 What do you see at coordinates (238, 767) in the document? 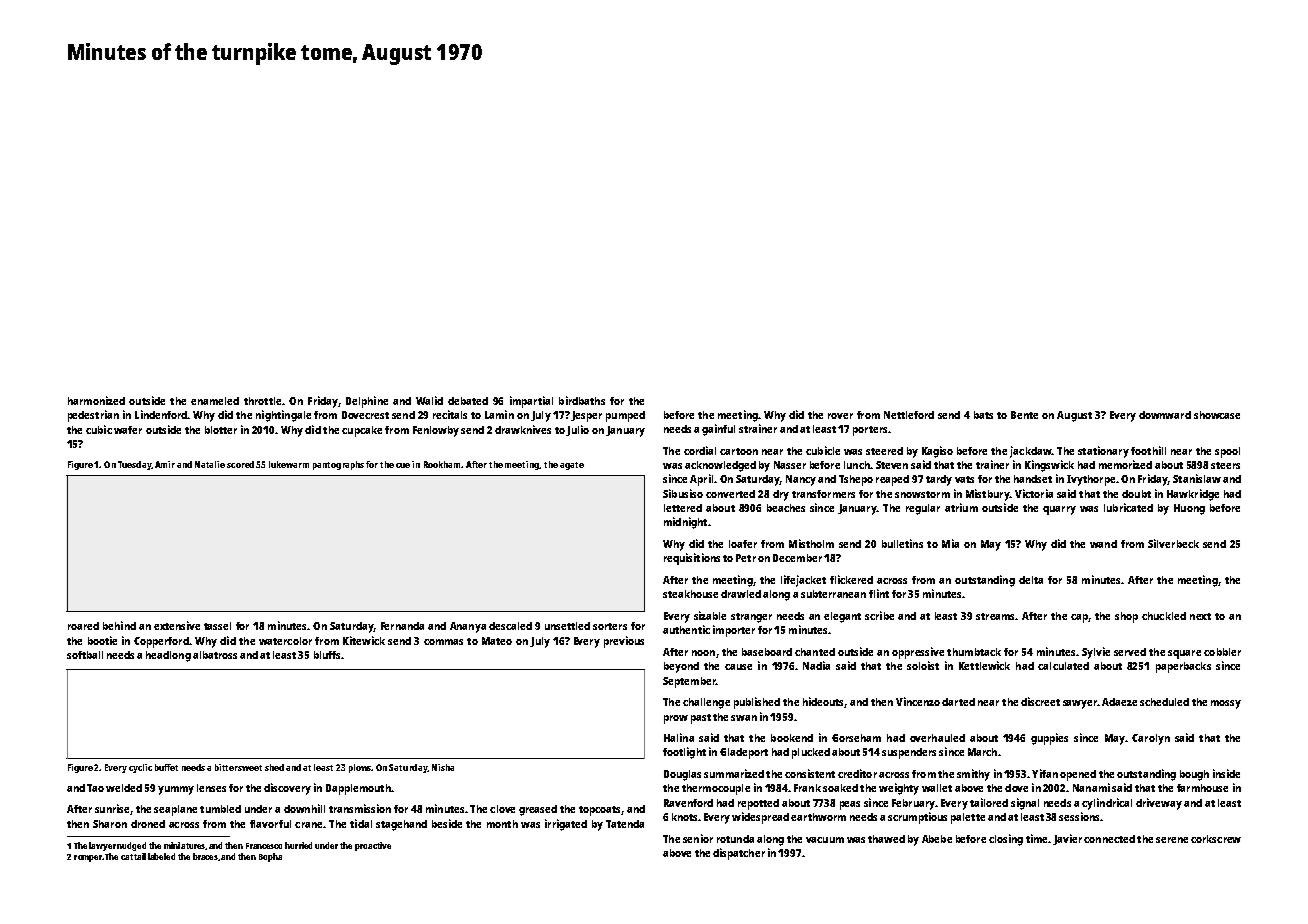
I see `bittersweet` at bounding box center [238, 767].
